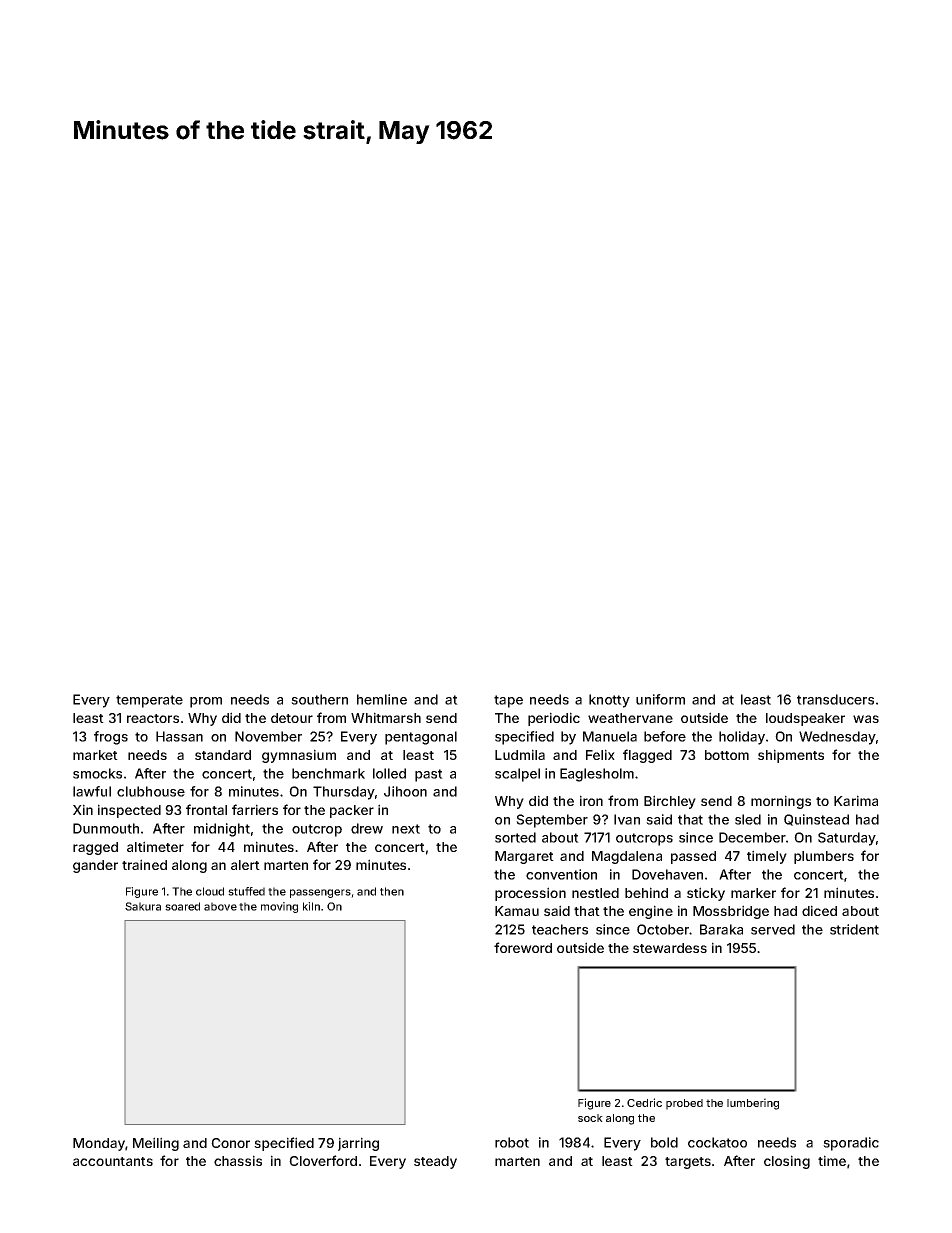 The height and width of the document is (1233, 952). I want to click on southern, so click(319, 699).
